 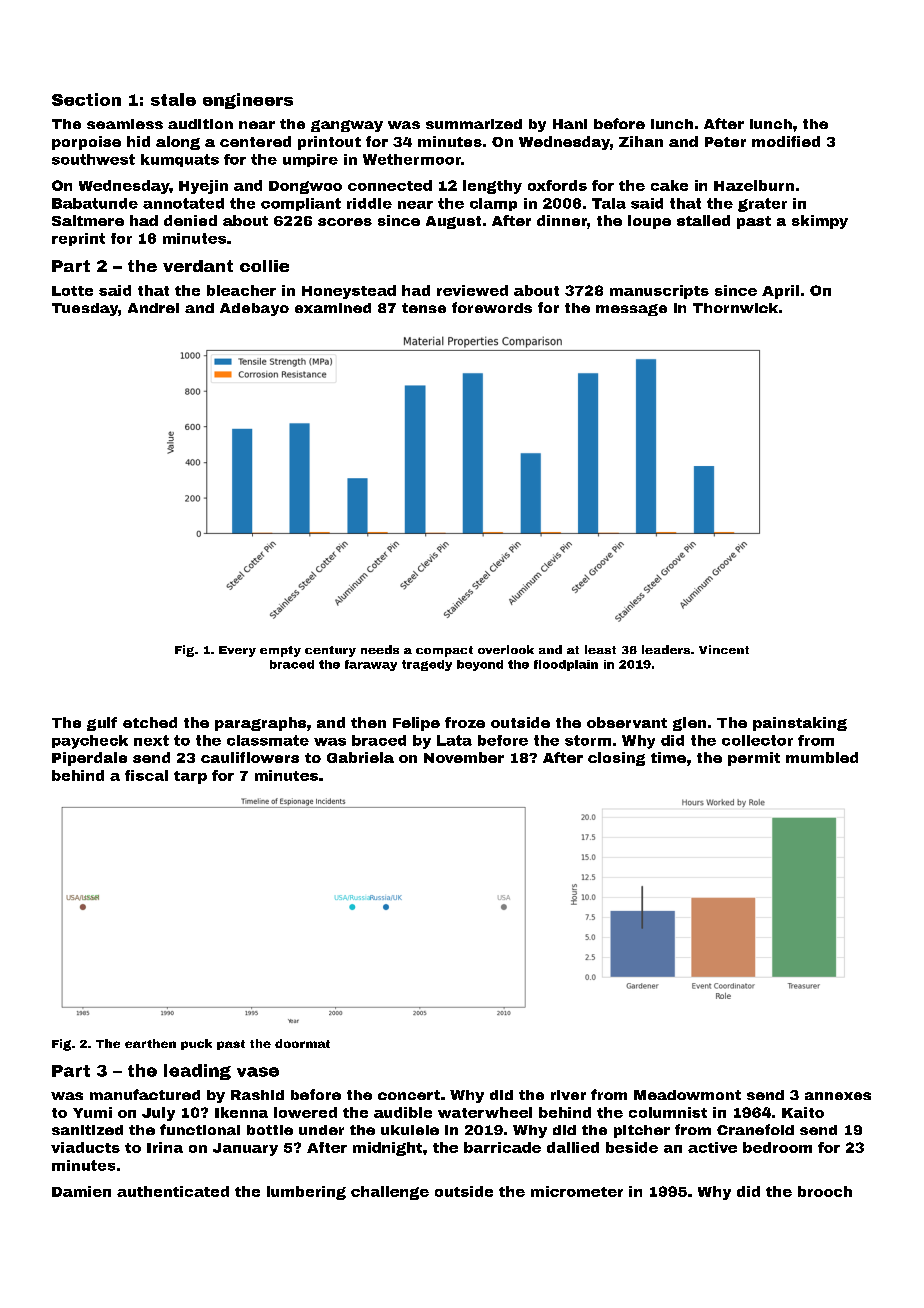 I want to click on paragraphs, so click(x=260, y=724).
